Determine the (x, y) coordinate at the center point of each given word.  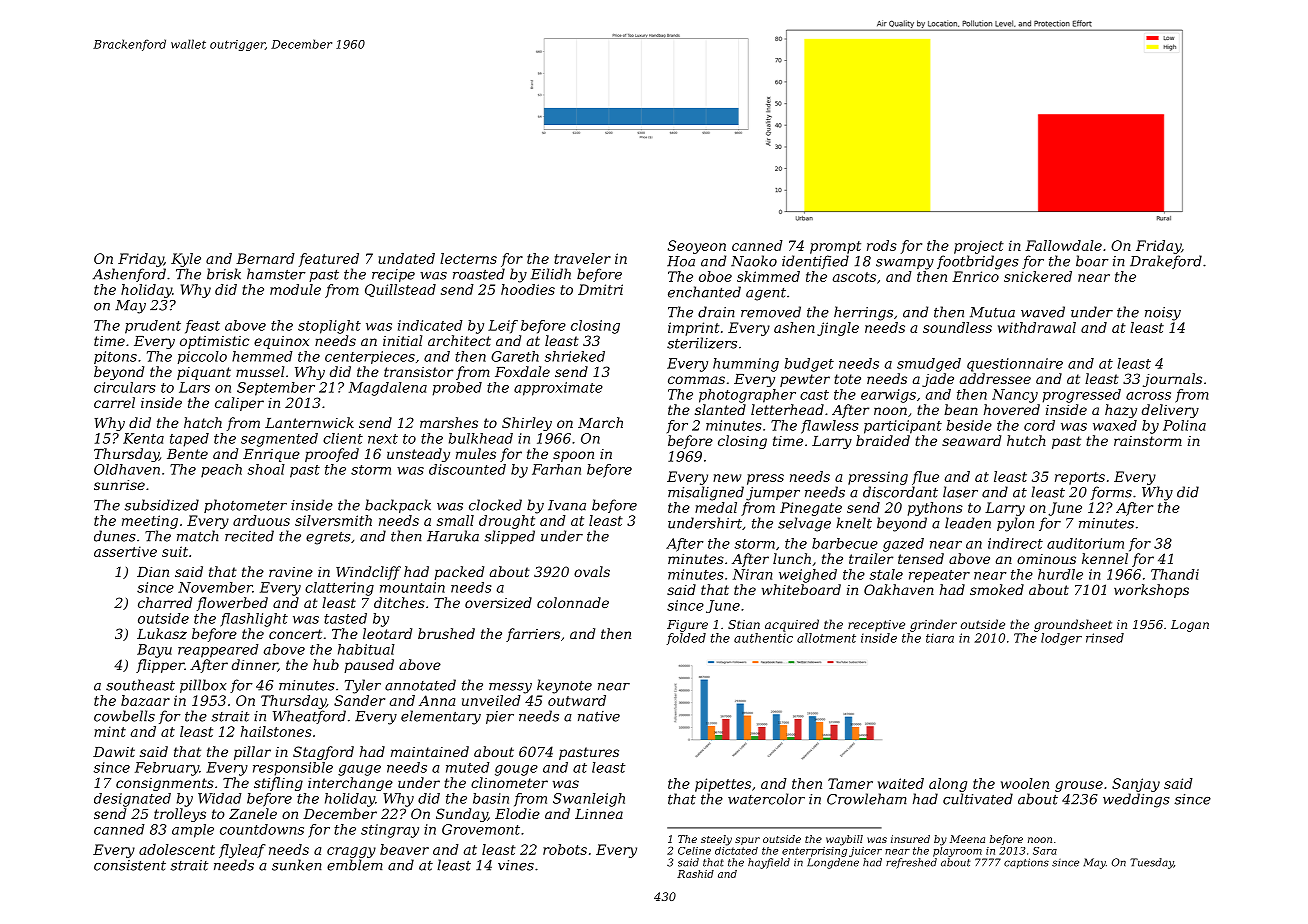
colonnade (573, 602)
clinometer (509, 782)
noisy (1163, 314)
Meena (967, 839)
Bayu (154, 651)
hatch (203, 422)
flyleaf (242, 851)
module (295, 289)
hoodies (528, 289)
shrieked (575, 356)
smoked (997, 589)
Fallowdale (1063, 245)
